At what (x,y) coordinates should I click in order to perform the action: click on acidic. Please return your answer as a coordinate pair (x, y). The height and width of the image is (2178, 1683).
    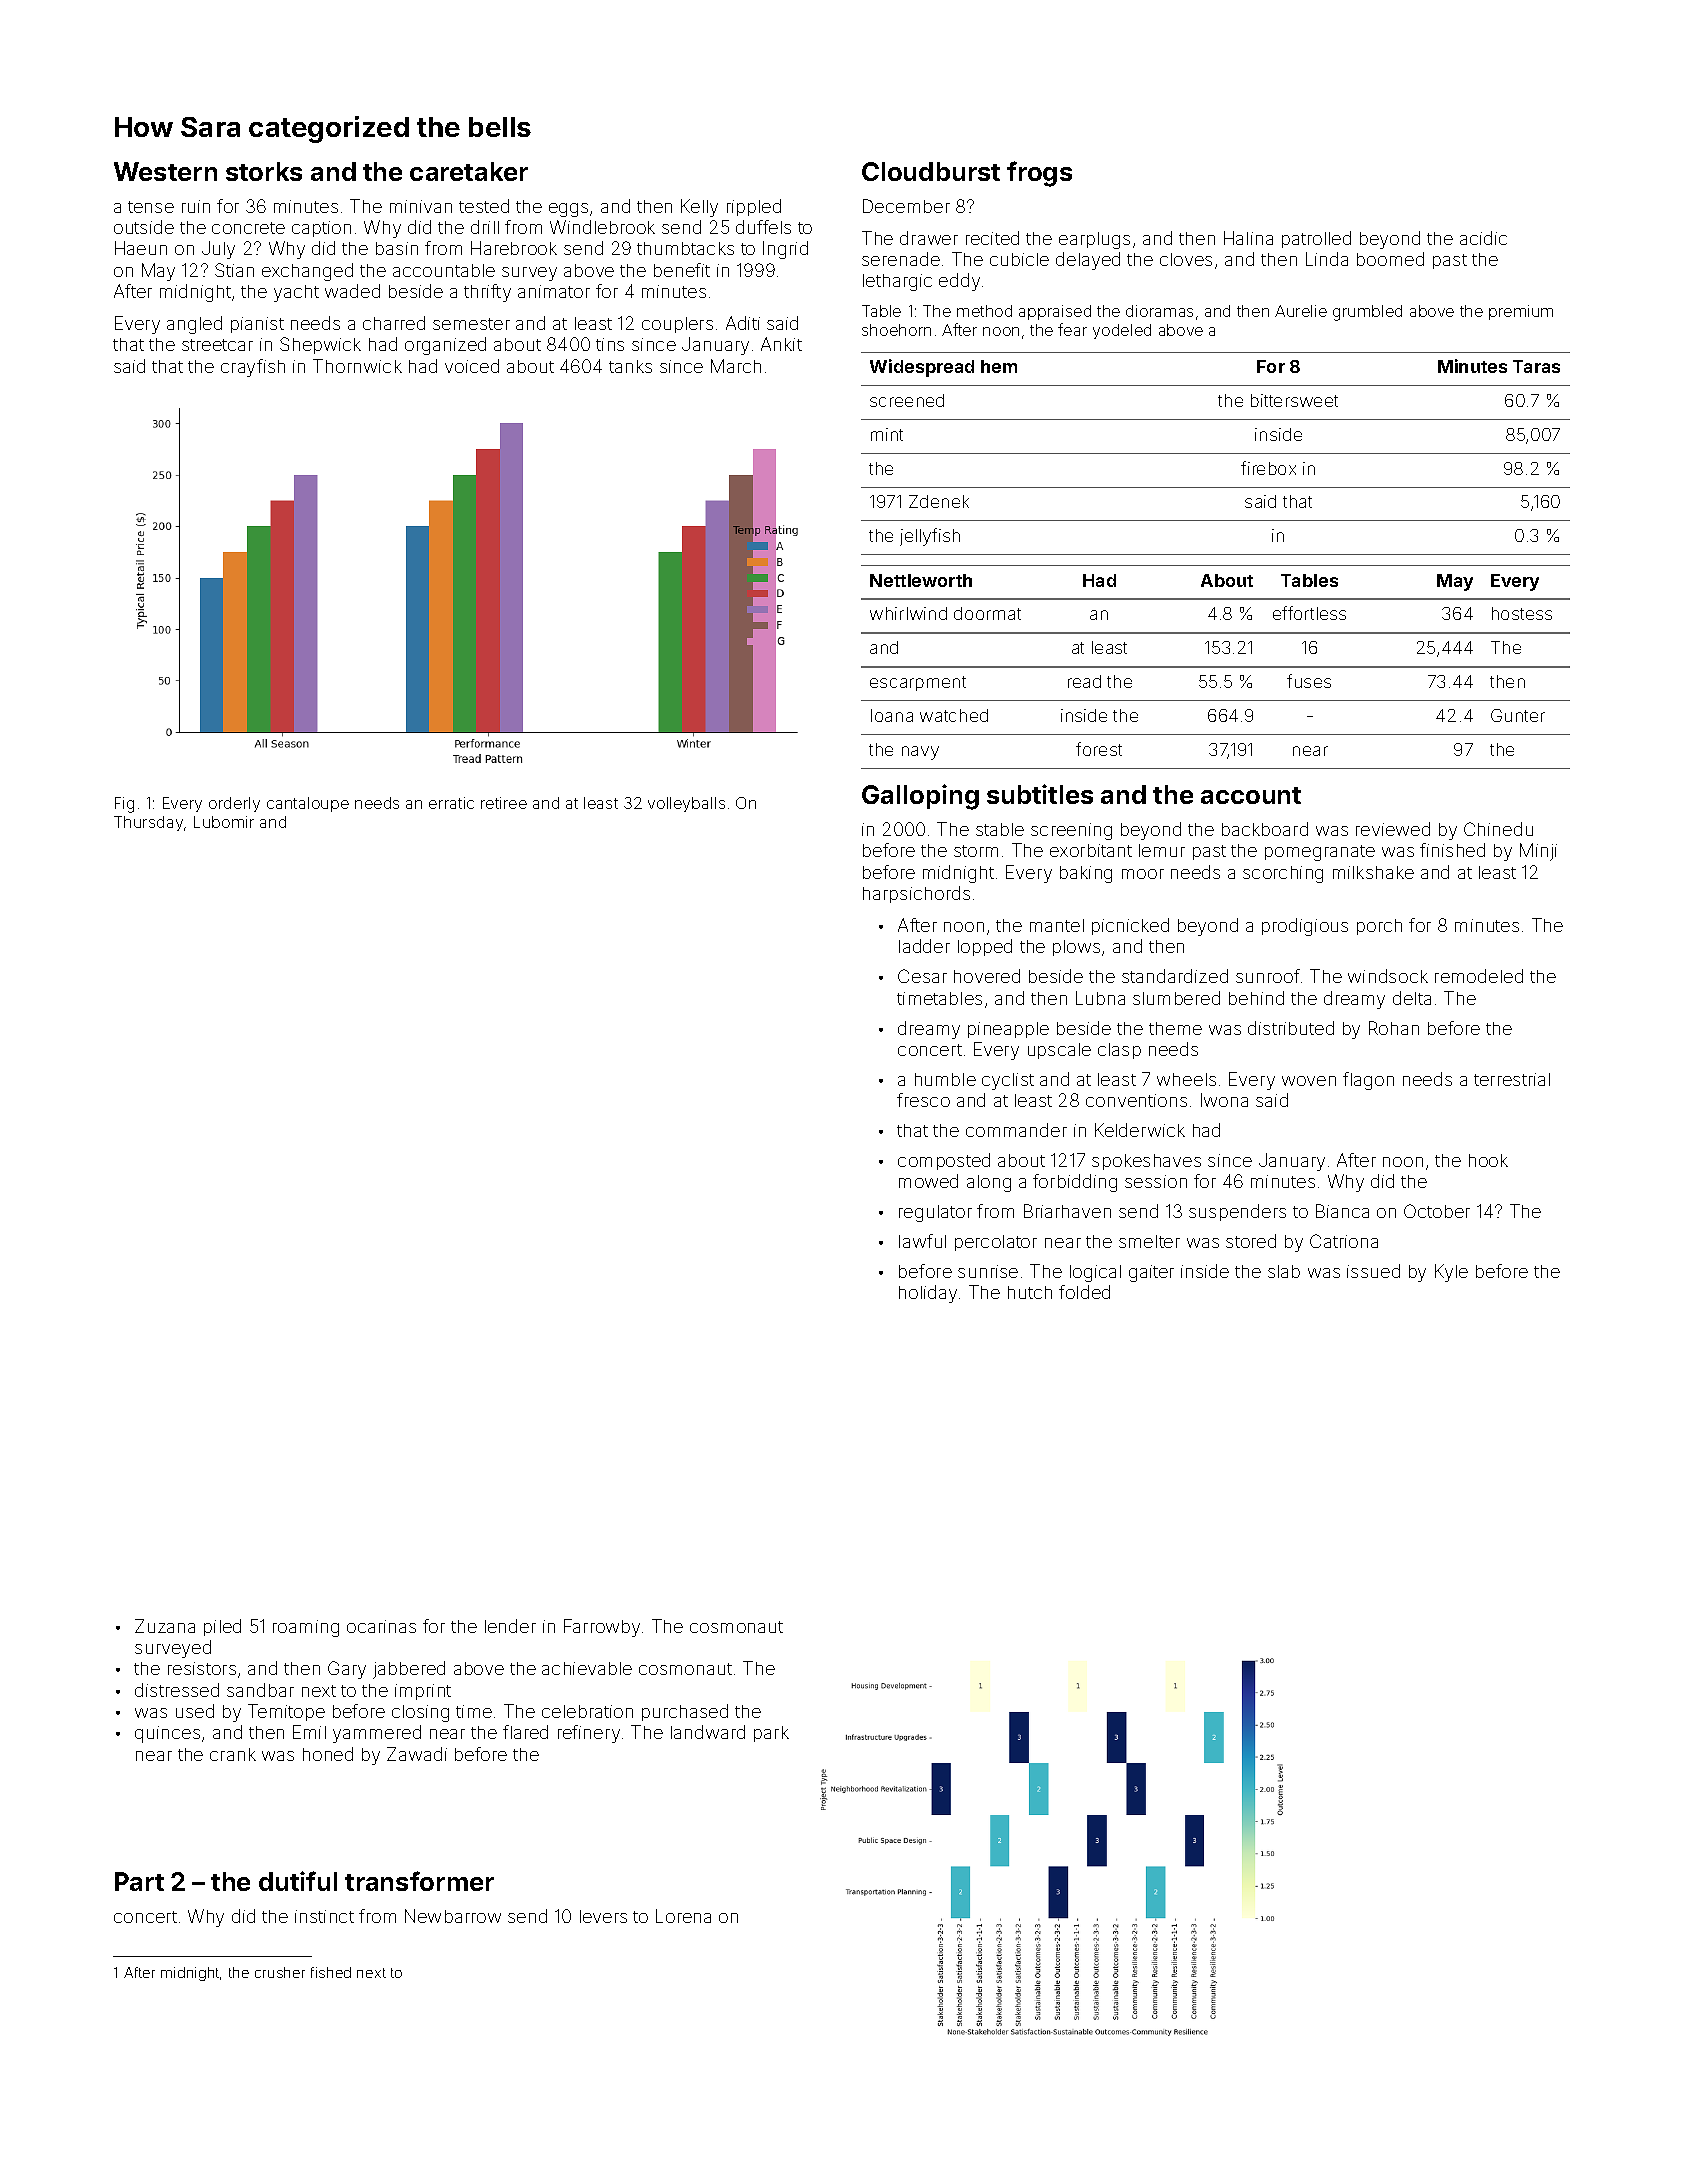
    Looking at the image, I should click on (1483, 238).
